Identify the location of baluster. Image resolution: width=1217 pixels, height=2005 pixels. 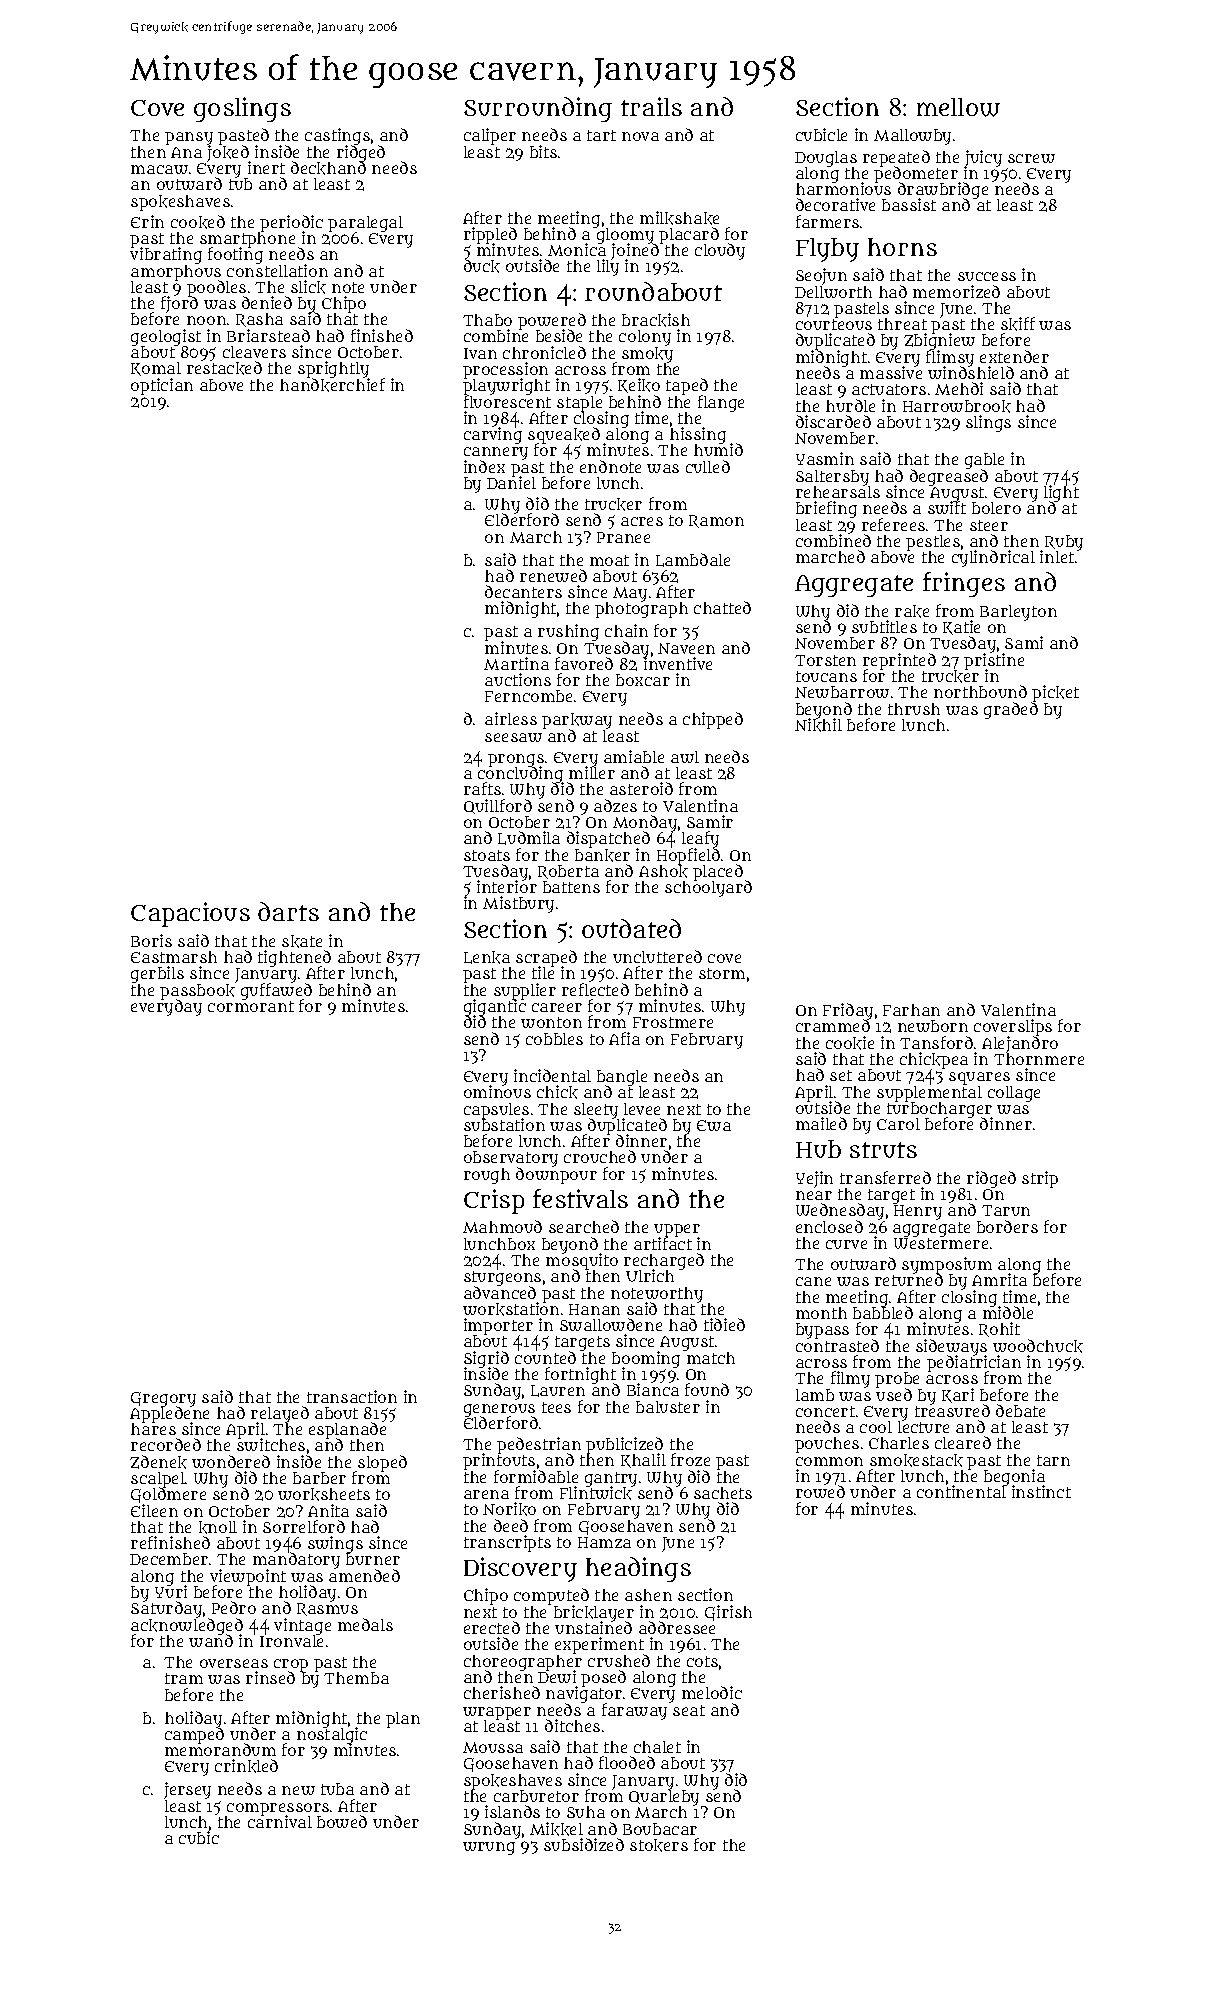
(668, 1407).
